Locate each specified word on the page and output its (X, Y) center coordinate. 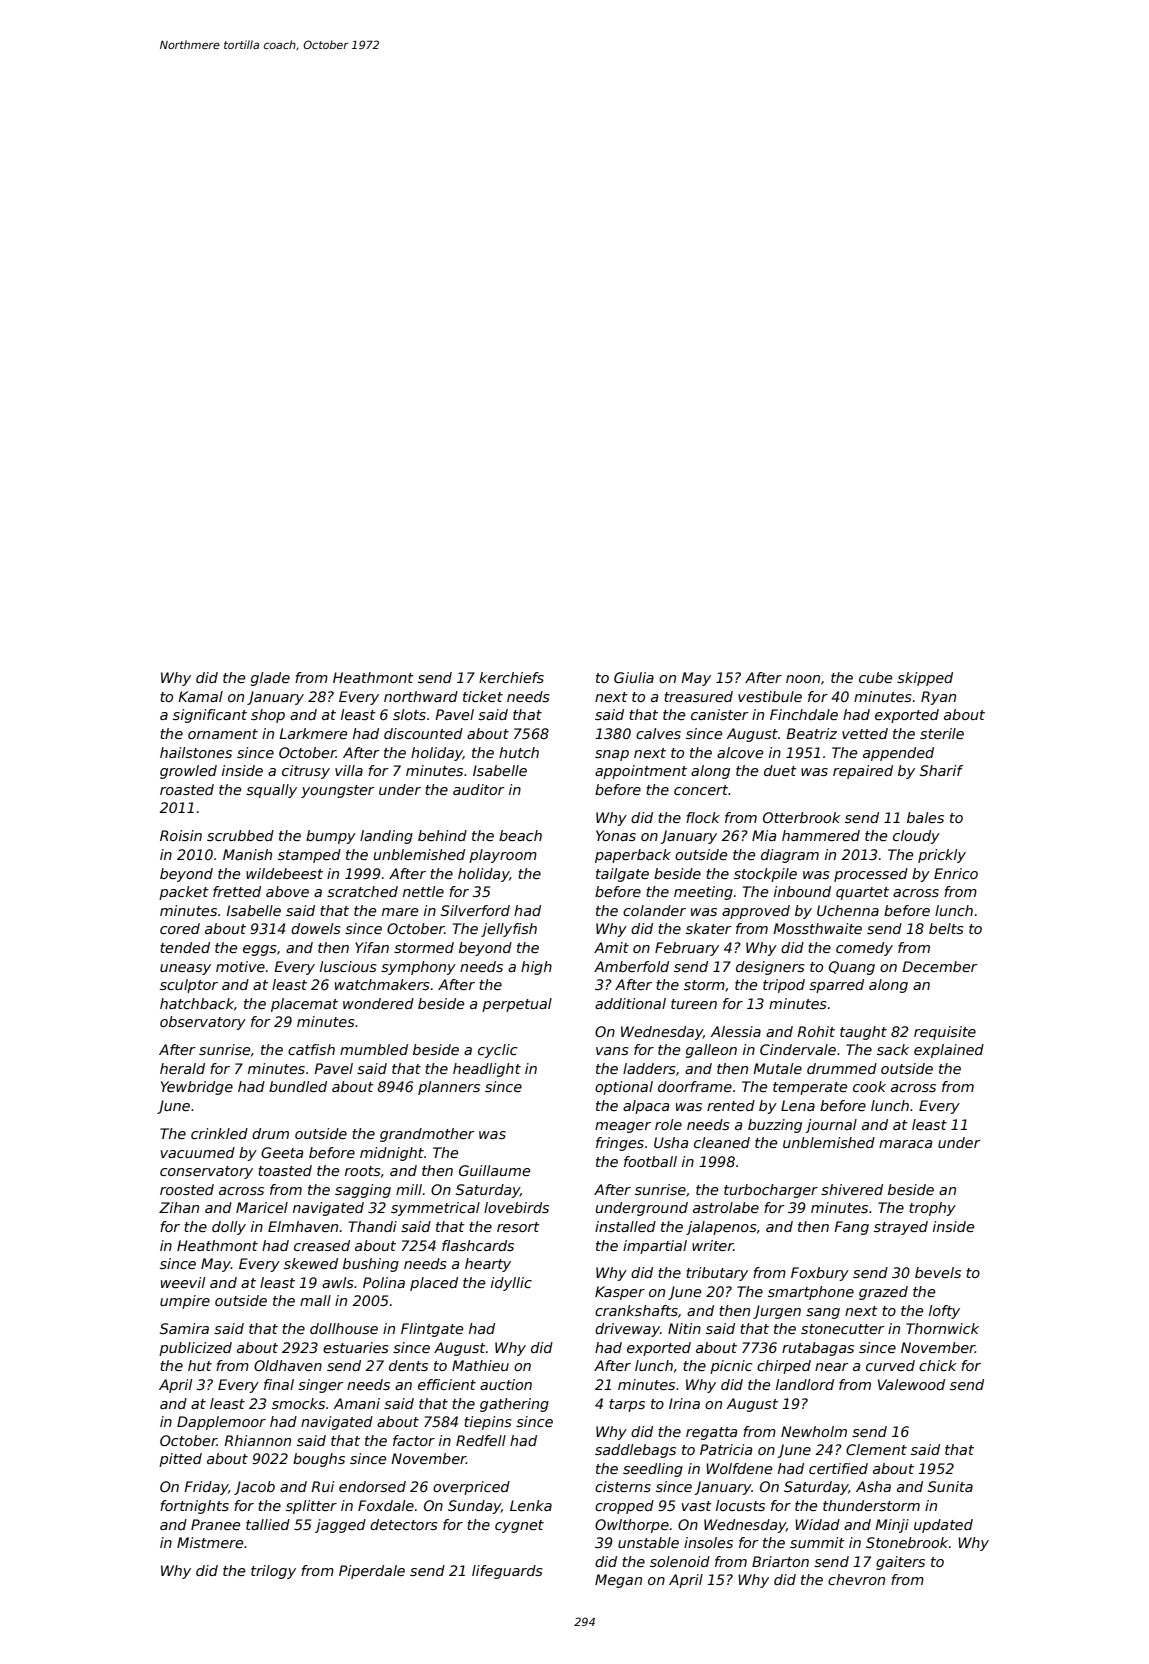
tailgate (622, 875)
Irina (684, 1403)
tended (185, 947)
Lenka (531, 1505)
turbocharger (771, 1191)
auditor (479, 789)
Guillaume (494, 1170)
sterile (942, 733)
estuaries (356, 1347)
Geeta (282, 1152)
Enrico (956, 873)
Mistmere (210, 1542)
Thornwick (942, 1328)
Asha (873, 1486)
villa (349, 770)
